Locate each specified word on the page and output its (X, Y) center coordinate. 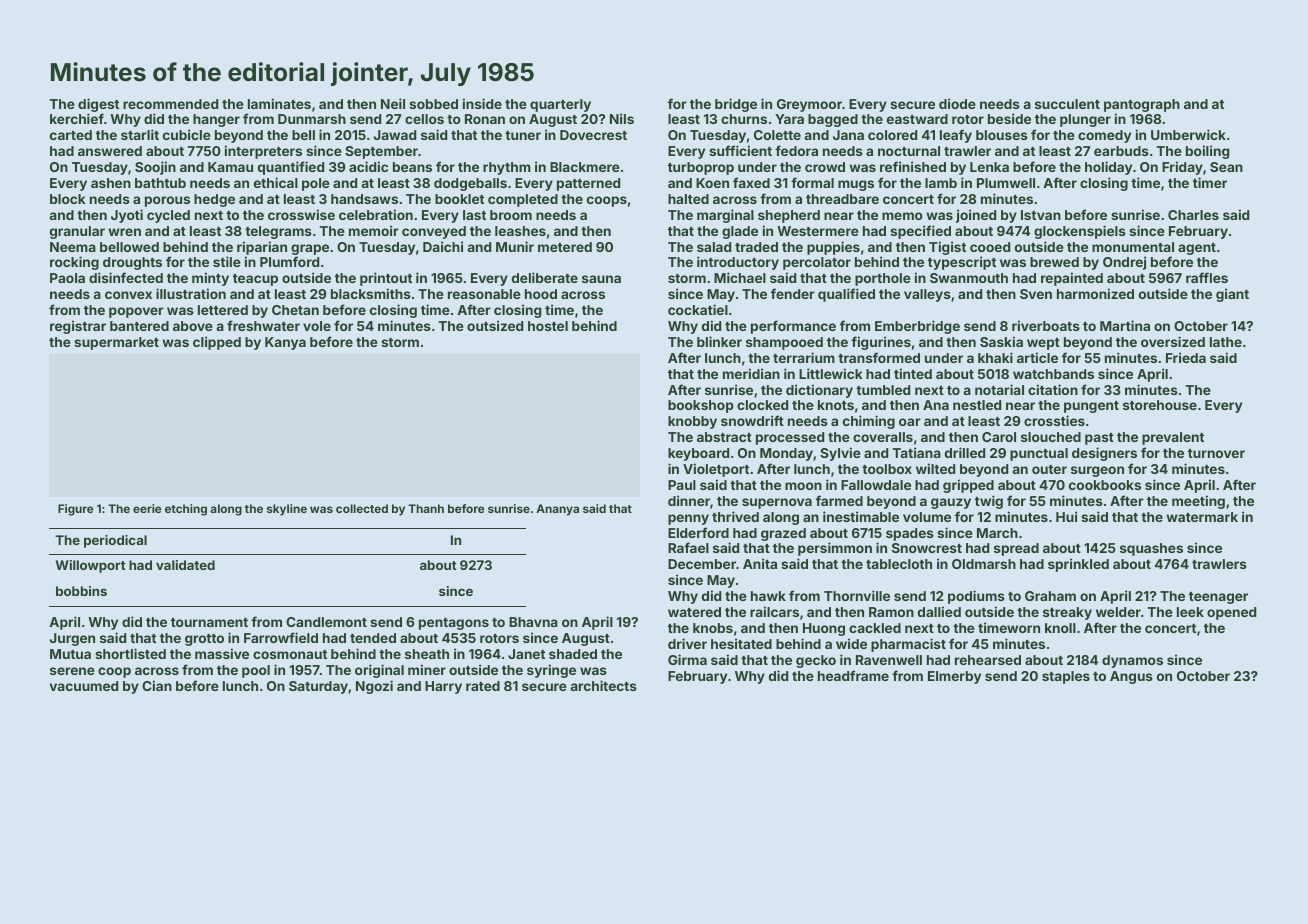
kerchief (77, 118)
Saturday (318, 687)
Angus (1131, 677)
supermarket (116, 343)
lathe (1226, 342)
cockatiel (698, 309)
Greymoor (809, 105)
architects (604, 685)
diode (957, 103)
